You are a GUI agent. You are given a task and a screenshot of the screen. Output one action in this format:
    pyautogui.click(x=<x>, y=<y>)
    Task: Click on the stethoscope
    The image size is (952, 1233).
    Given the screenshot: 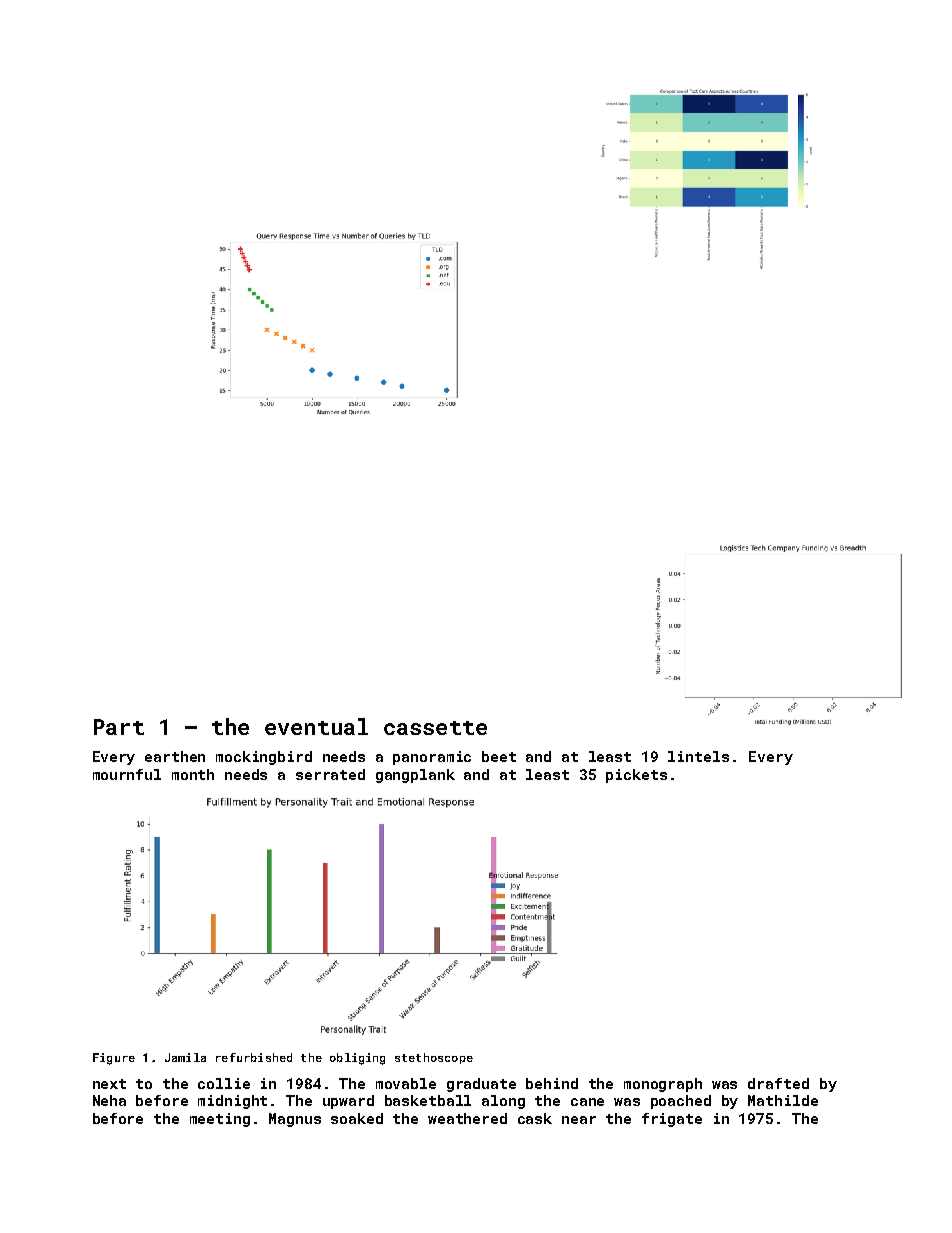 What is the action you would take?
    pyautogui.click(x=434, y=1058)
